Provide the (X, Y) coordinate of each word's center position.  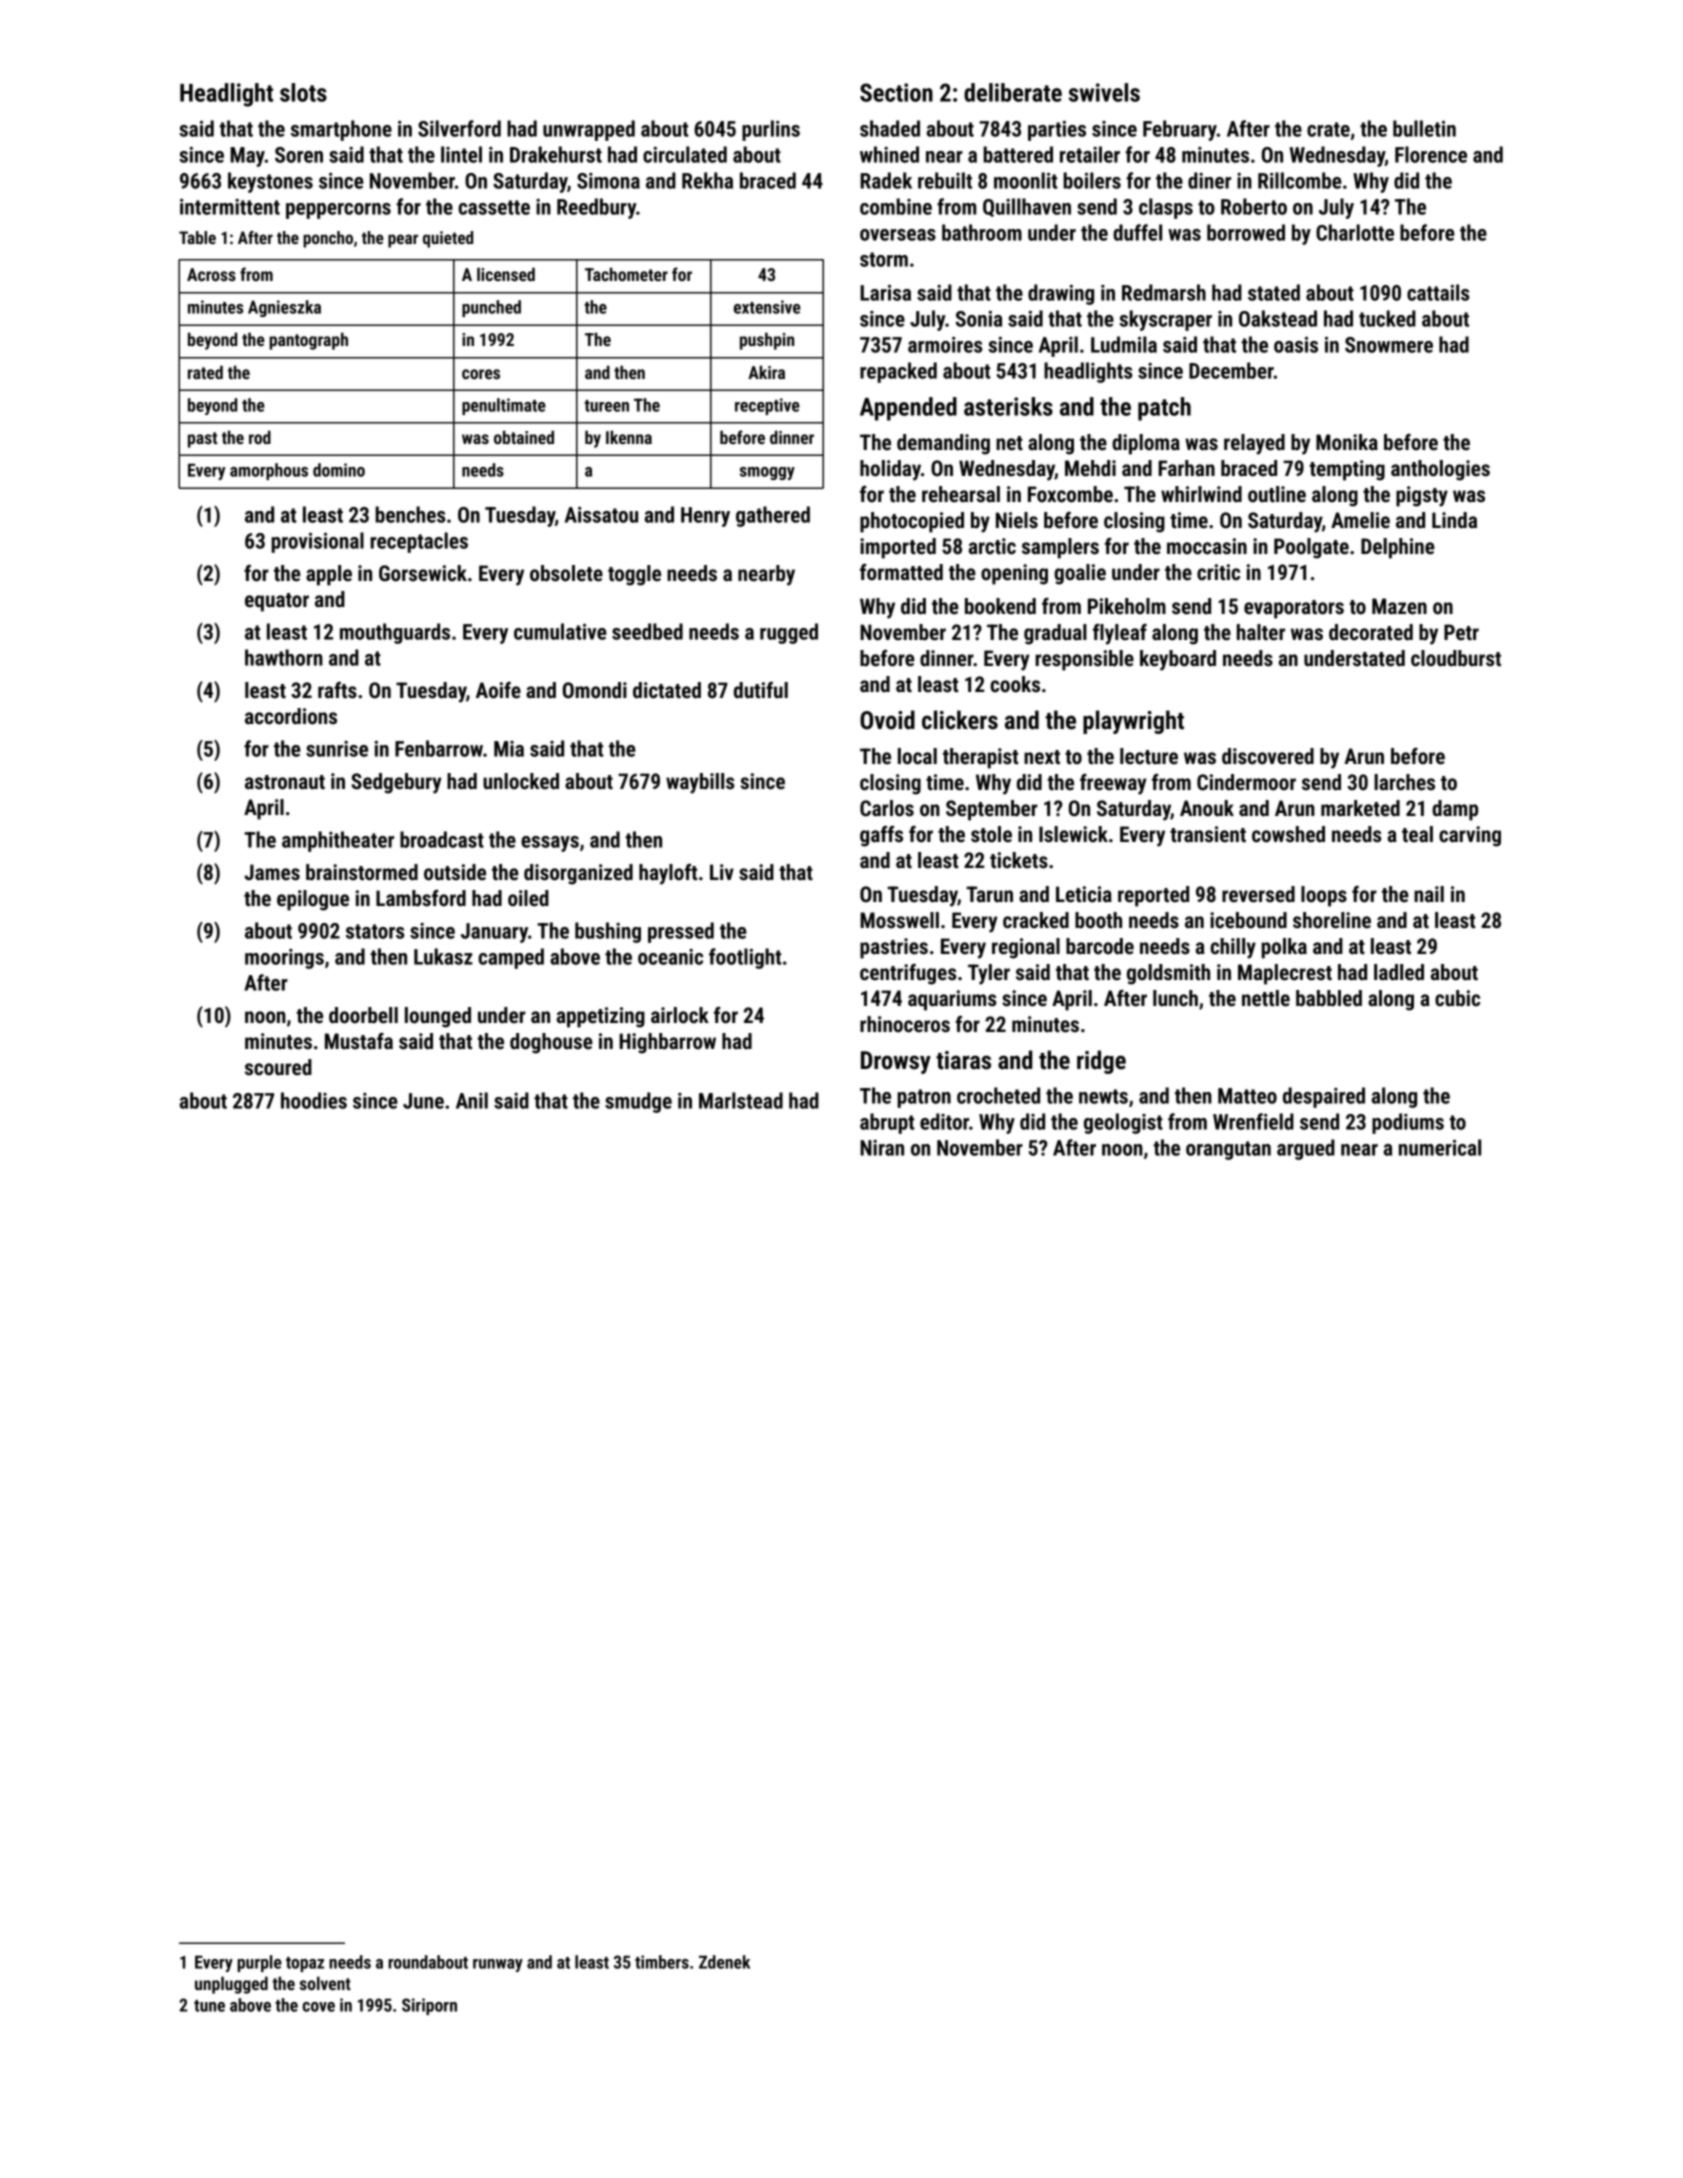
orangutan (1228, 1150)
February (1180, 130)
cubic (1457, 998)
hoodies (314, 1100)
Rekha (707, 180)
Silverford (459, 128)
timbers (662, 1962)
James (272, 872)
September (992, 810)
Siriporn (429, 2006)
